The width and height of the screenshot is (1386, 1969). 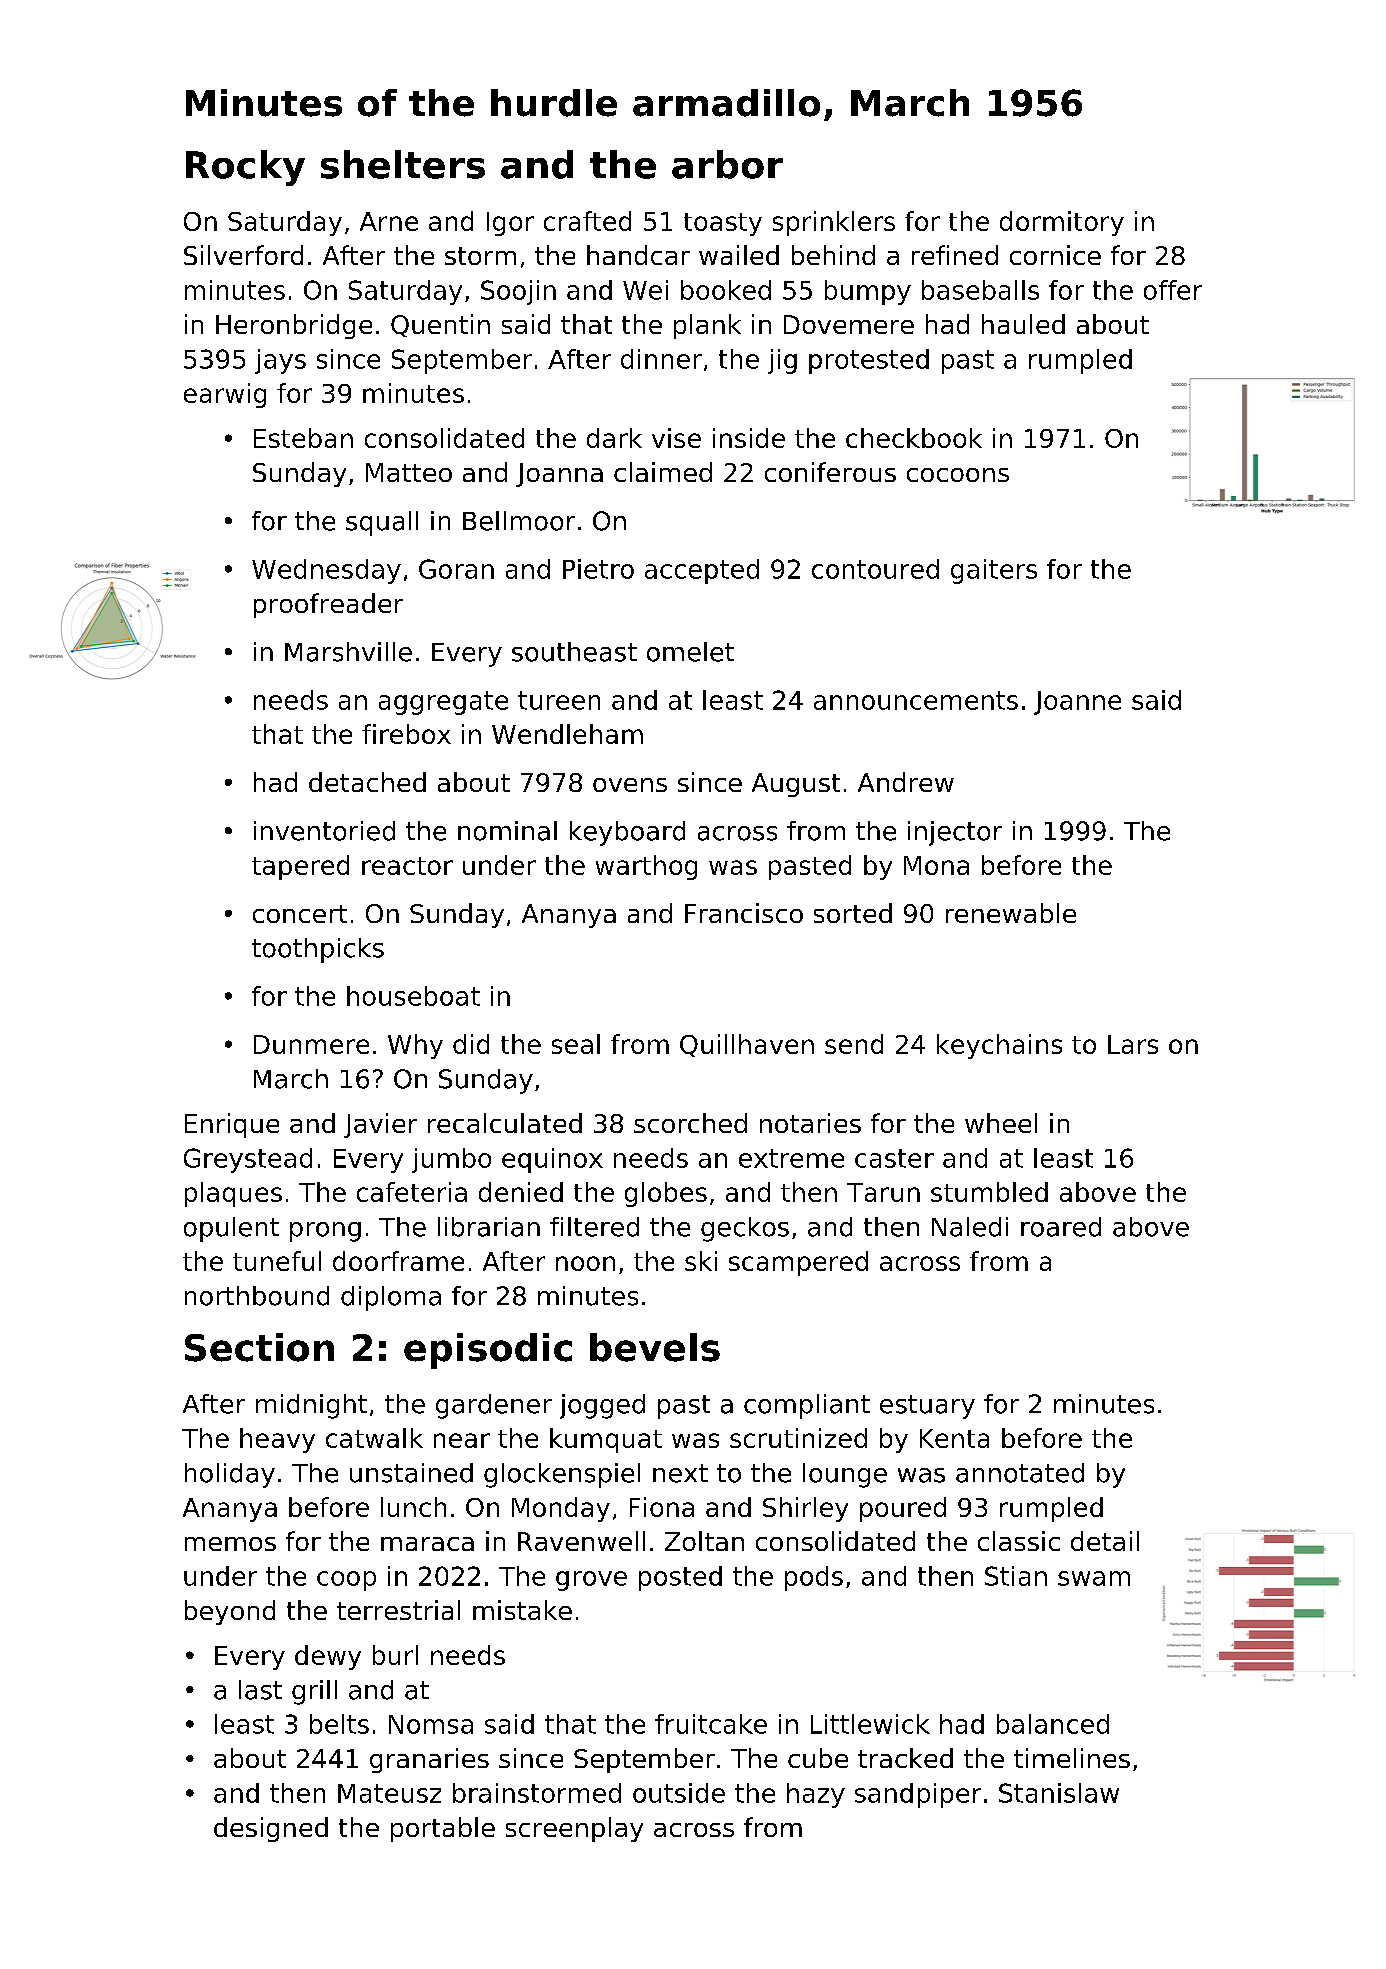 What do you see at coordinates (646, 867) in the screenshot?
I see `warthog` at bounding box center [646, 867].
